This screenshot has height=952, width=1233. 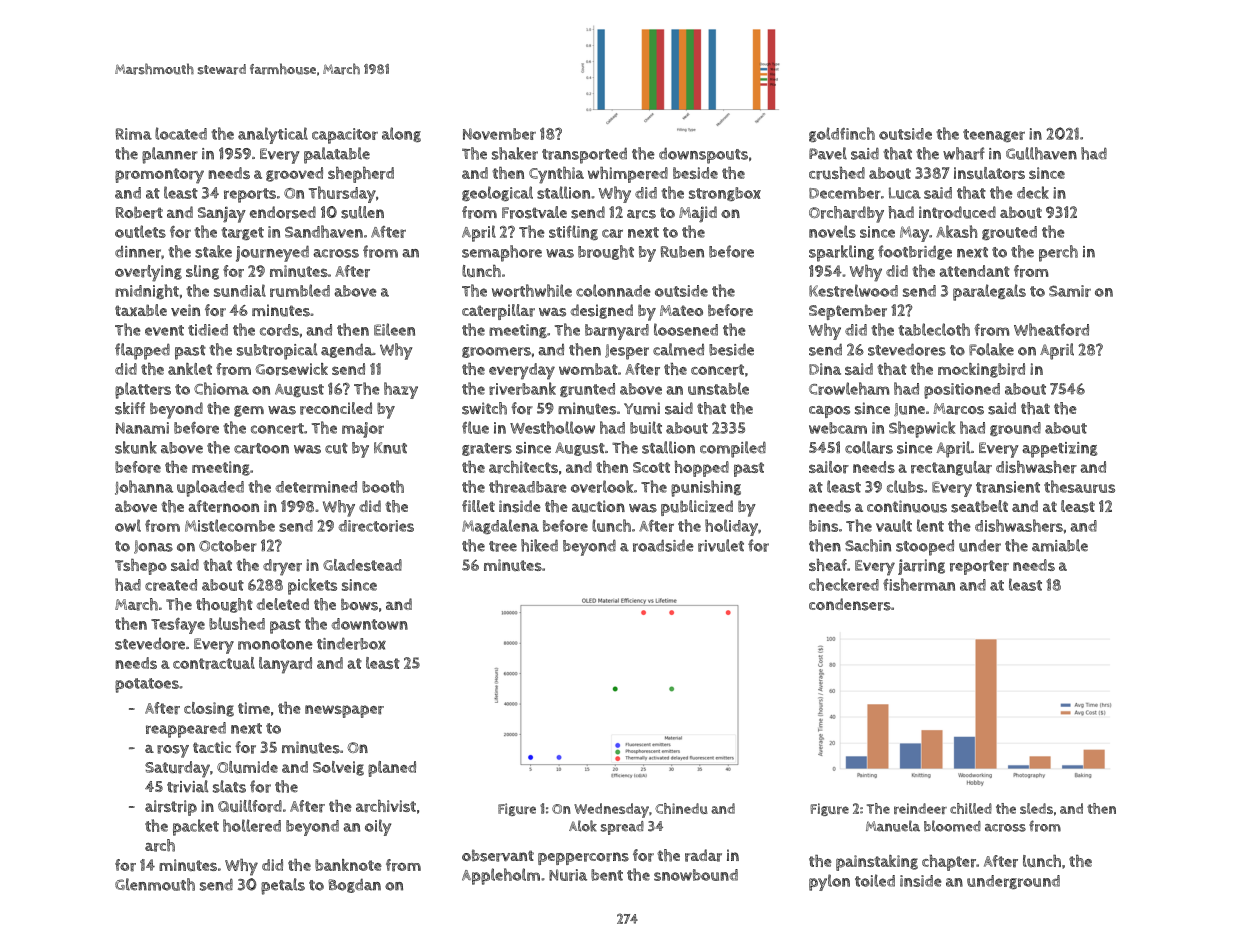 I want to click on clubs, so click(x=905, y=486).
